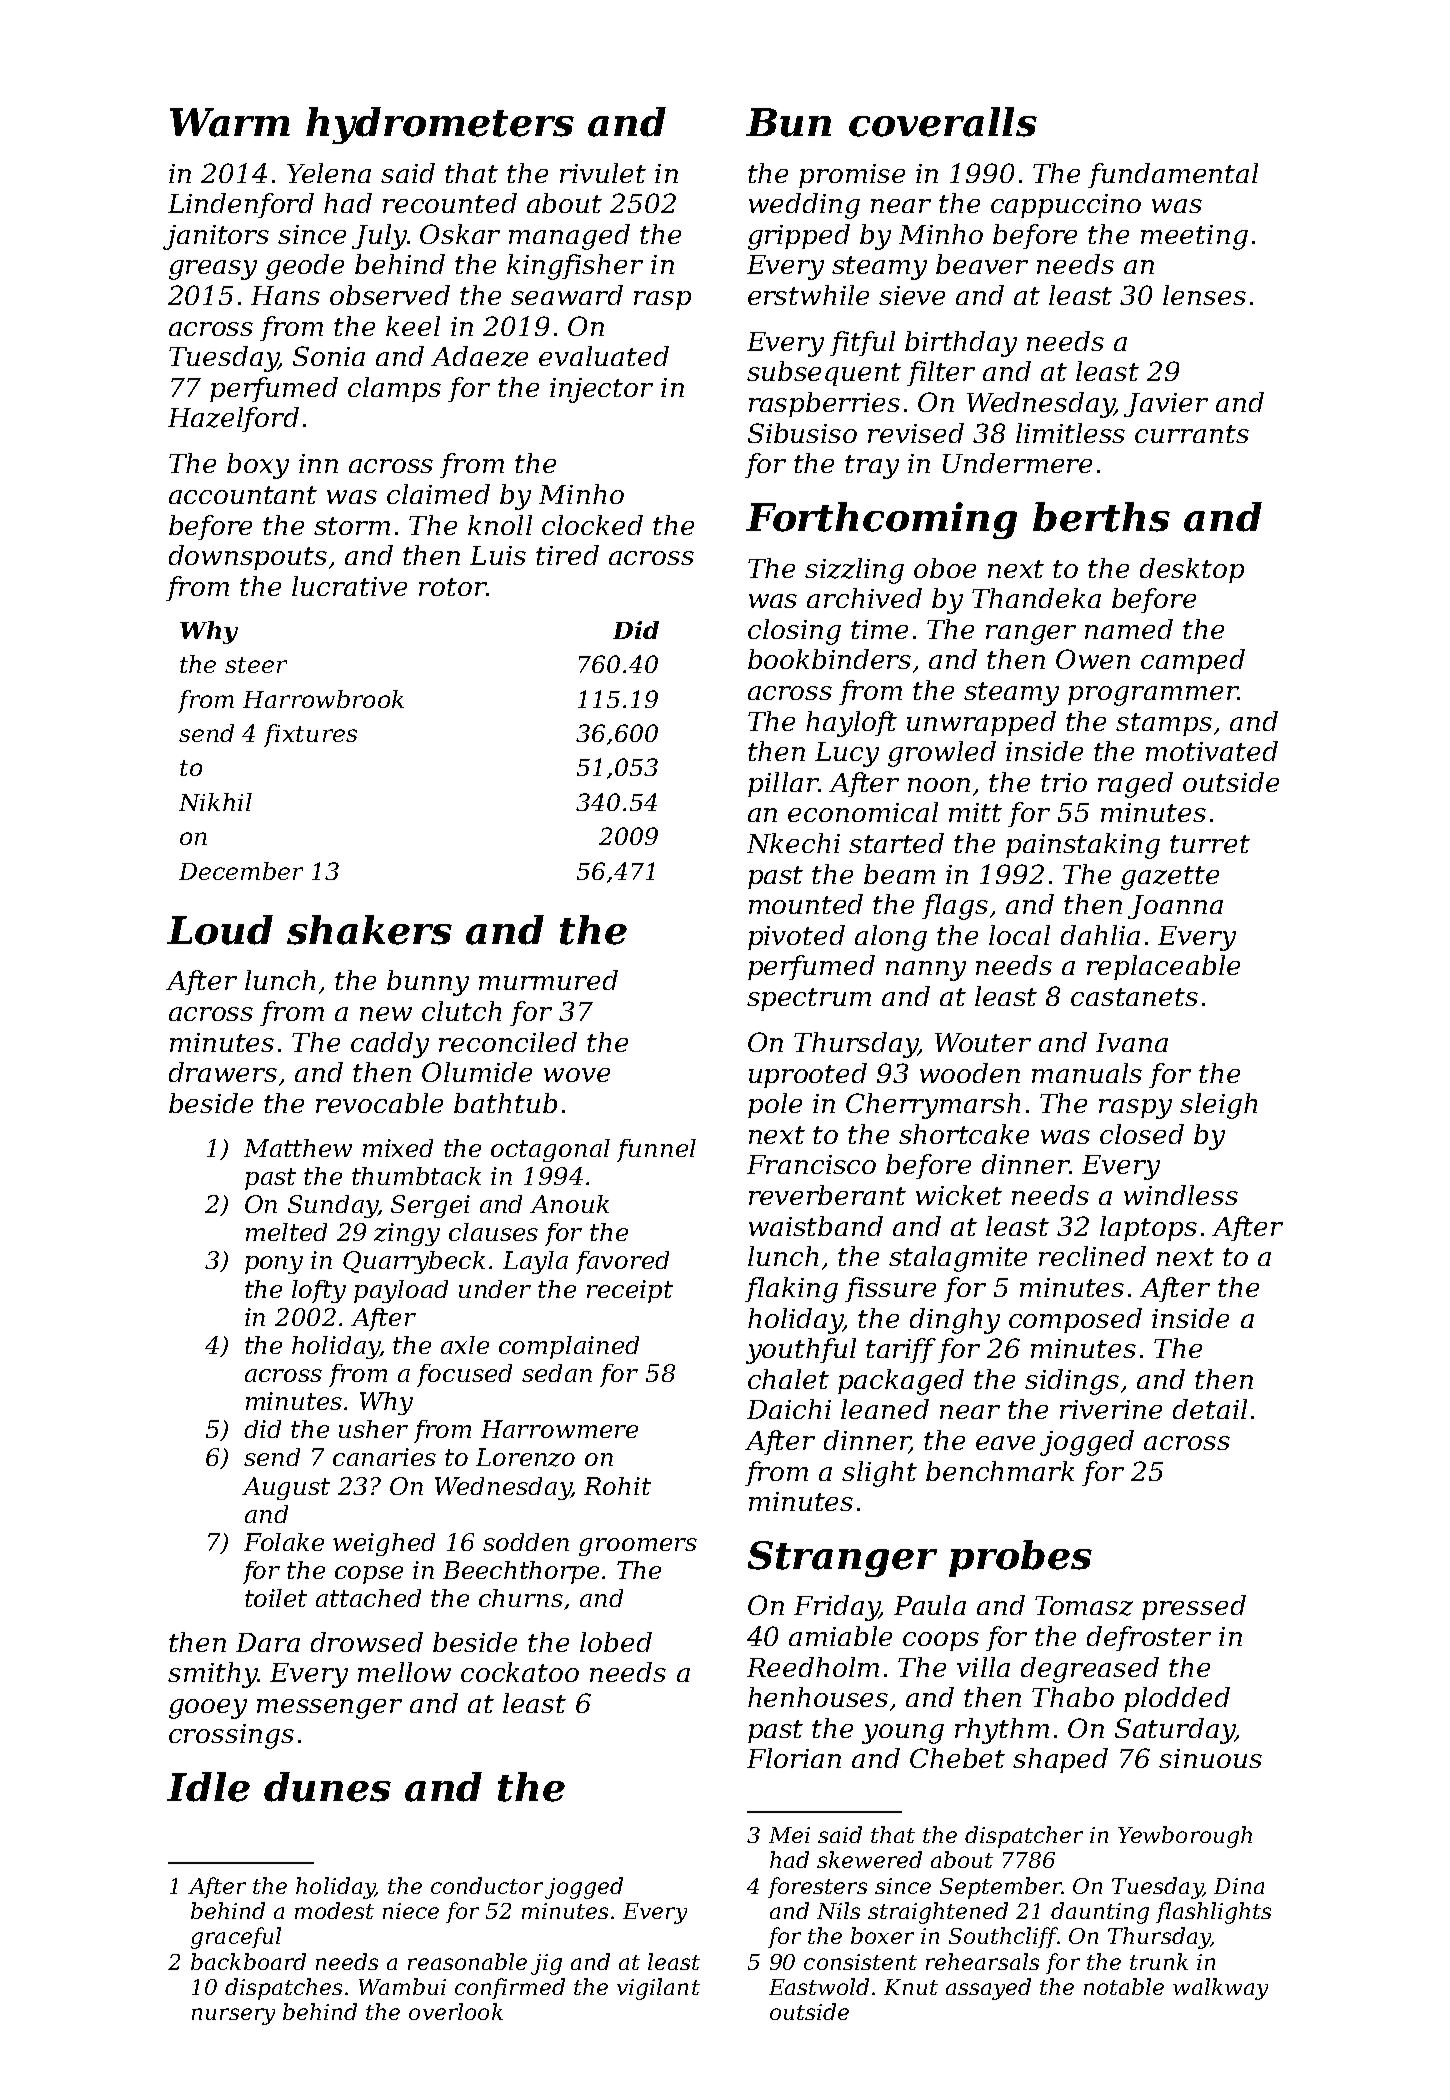 This document has height=2100, width=1450. Describe the element at coordinates (1194, 1607) in the document. I see `pressed` at that location.
